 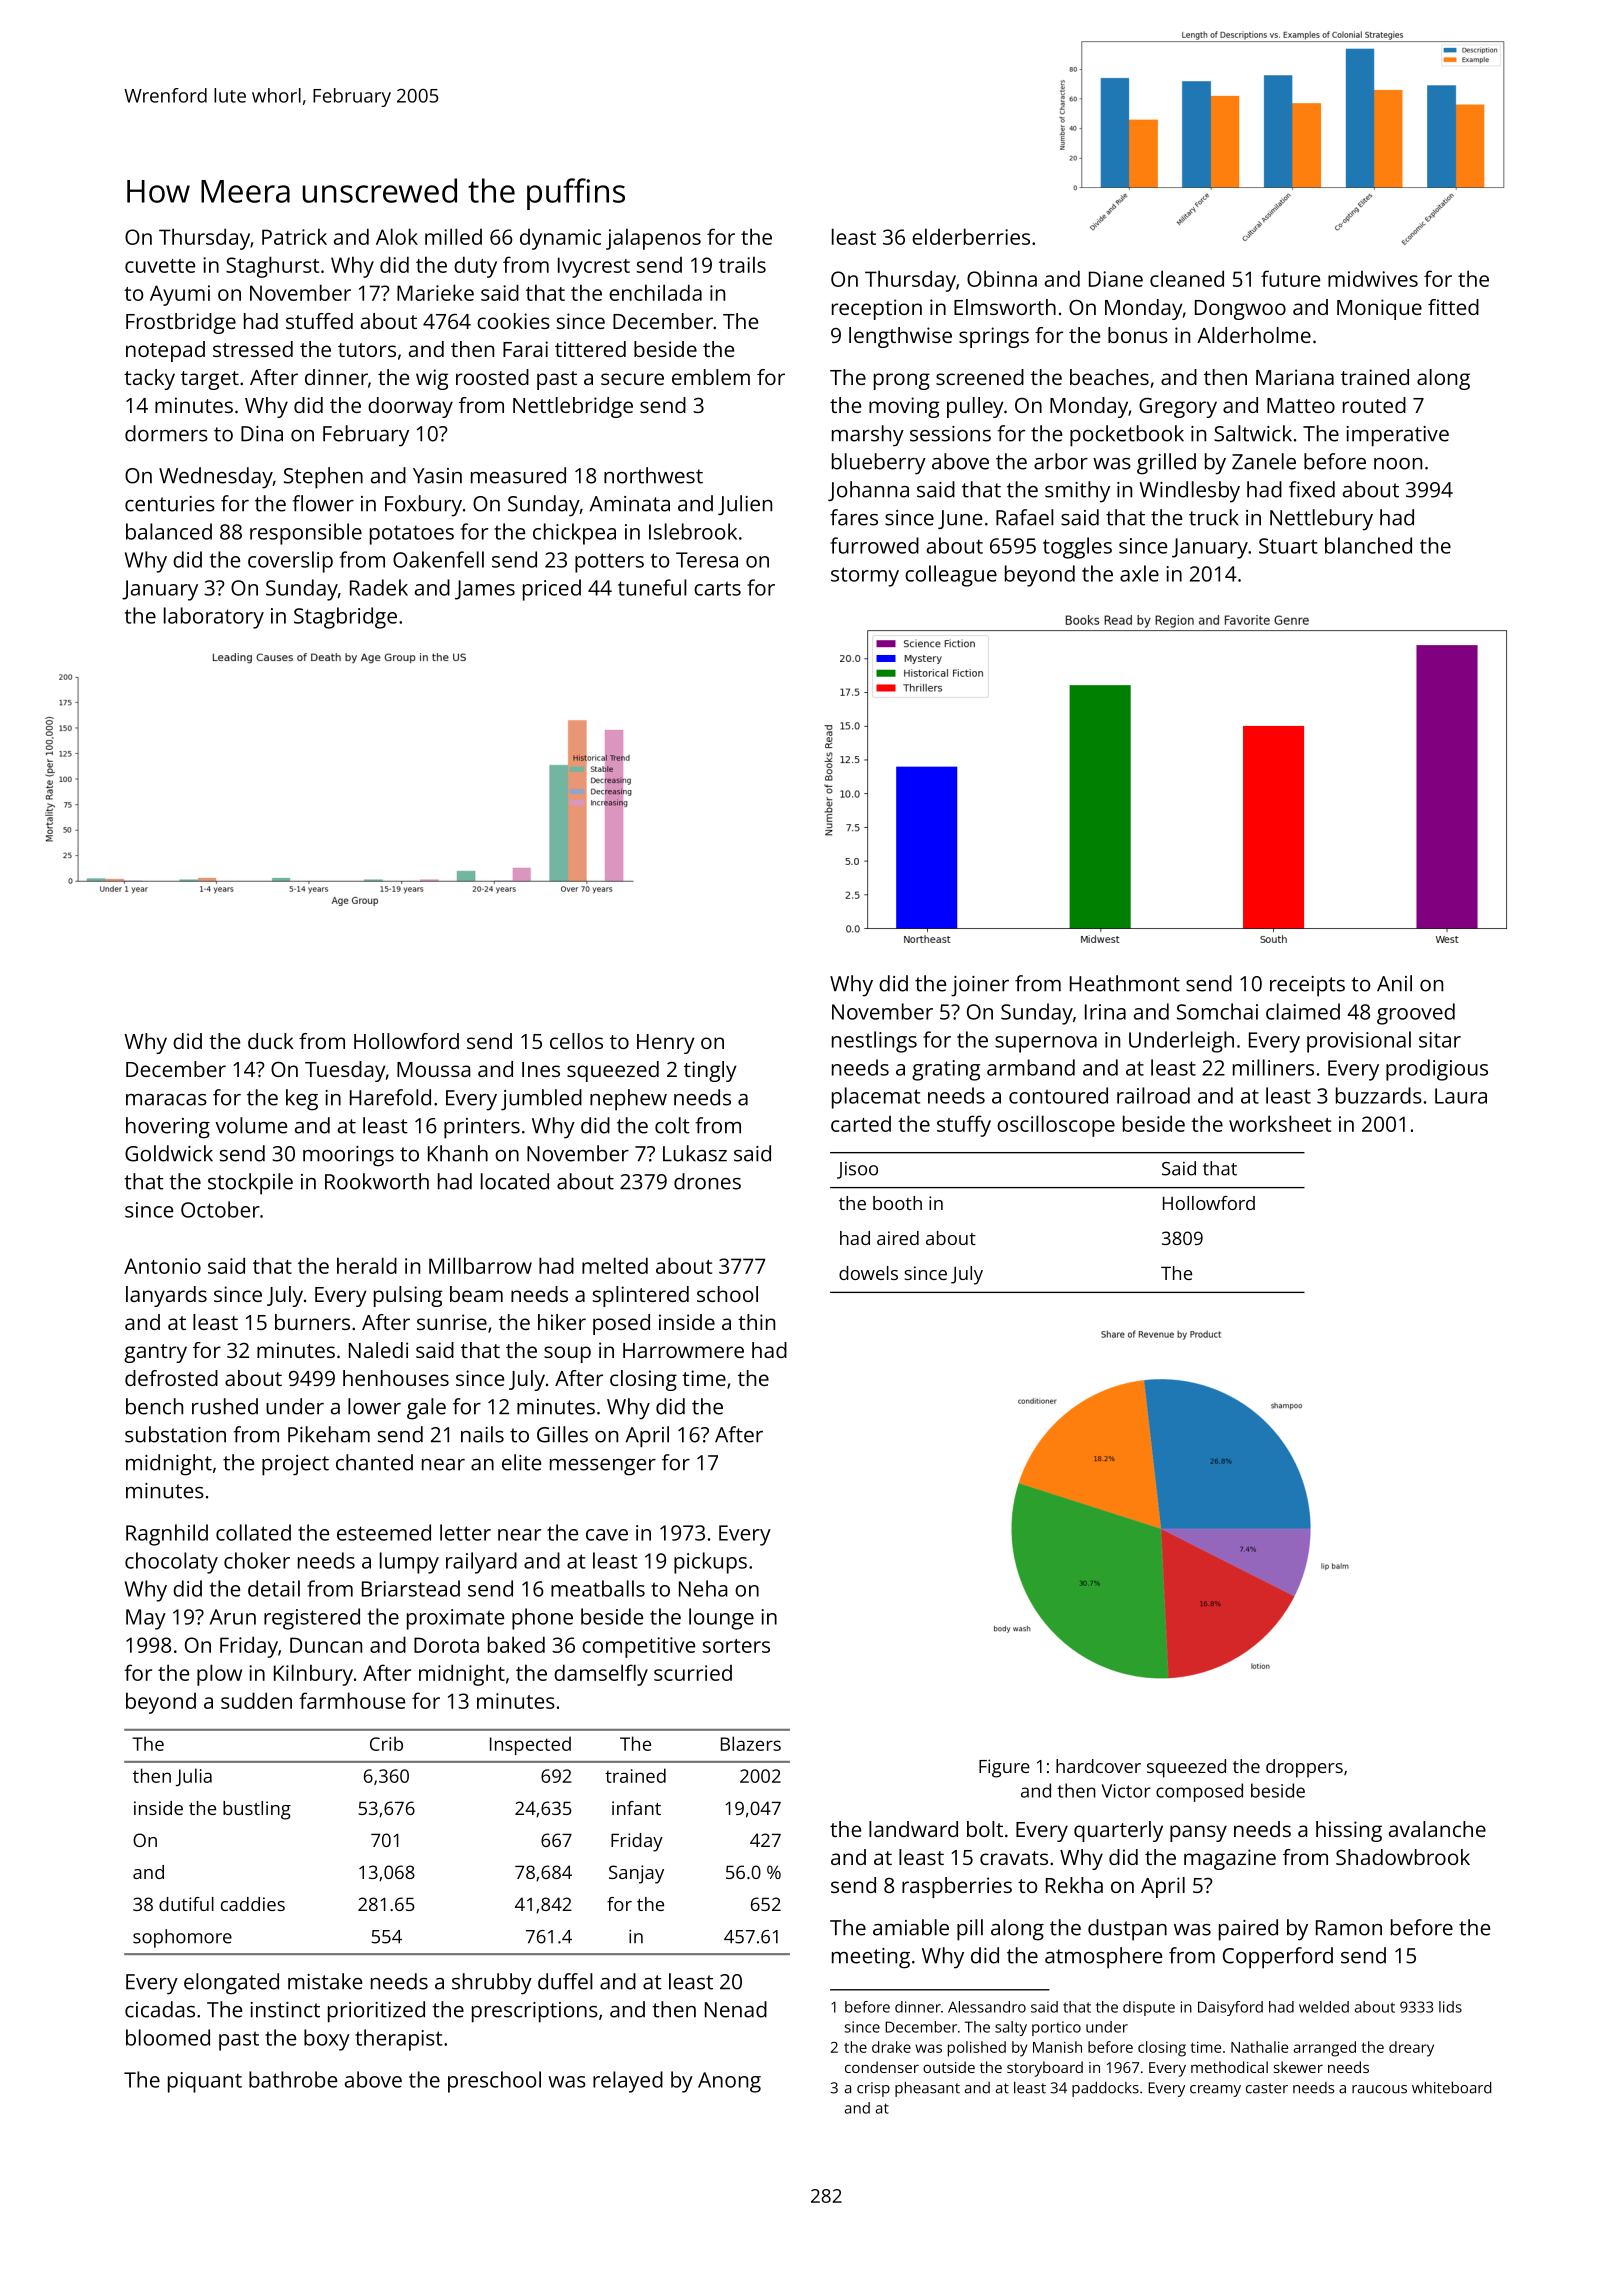 What do you see at coordinates (873, 2089) in the screenshot?
I see `crisp` at bounding box center [873, 2089].
